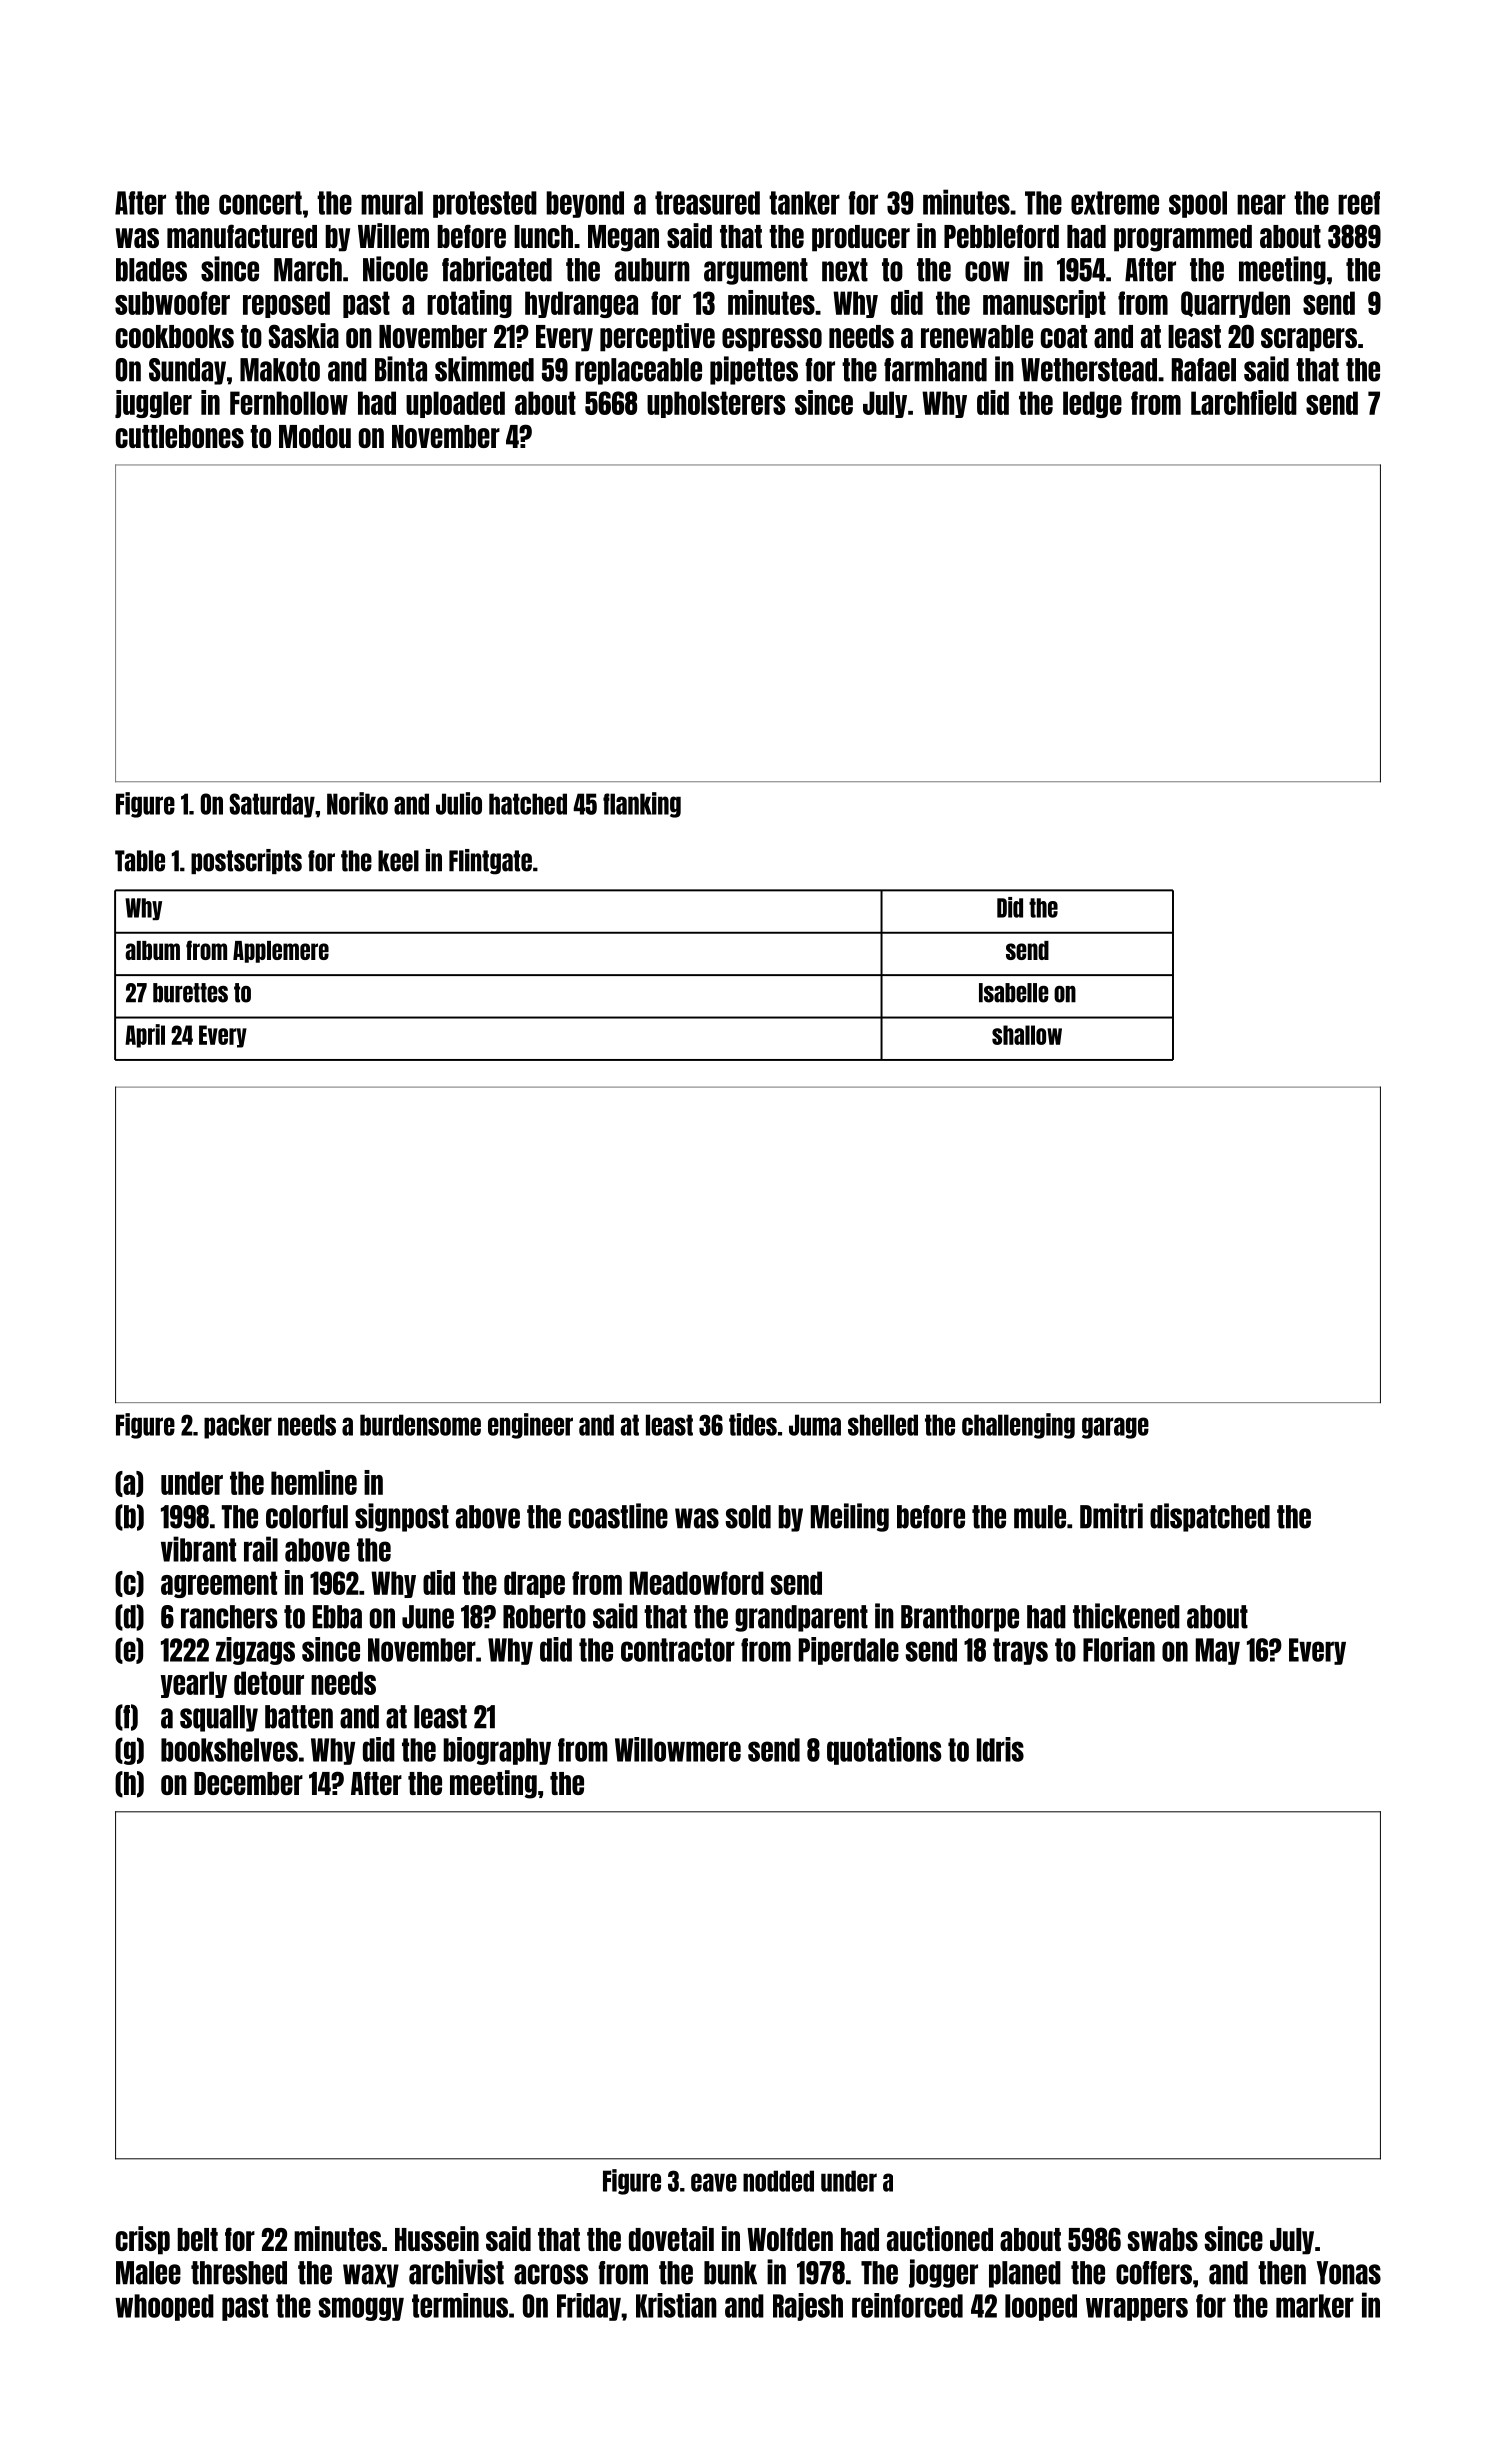 Image resolution: width=1496 pixels, height=2464 pixels. I want to click on belt, so click(197, 2239).
